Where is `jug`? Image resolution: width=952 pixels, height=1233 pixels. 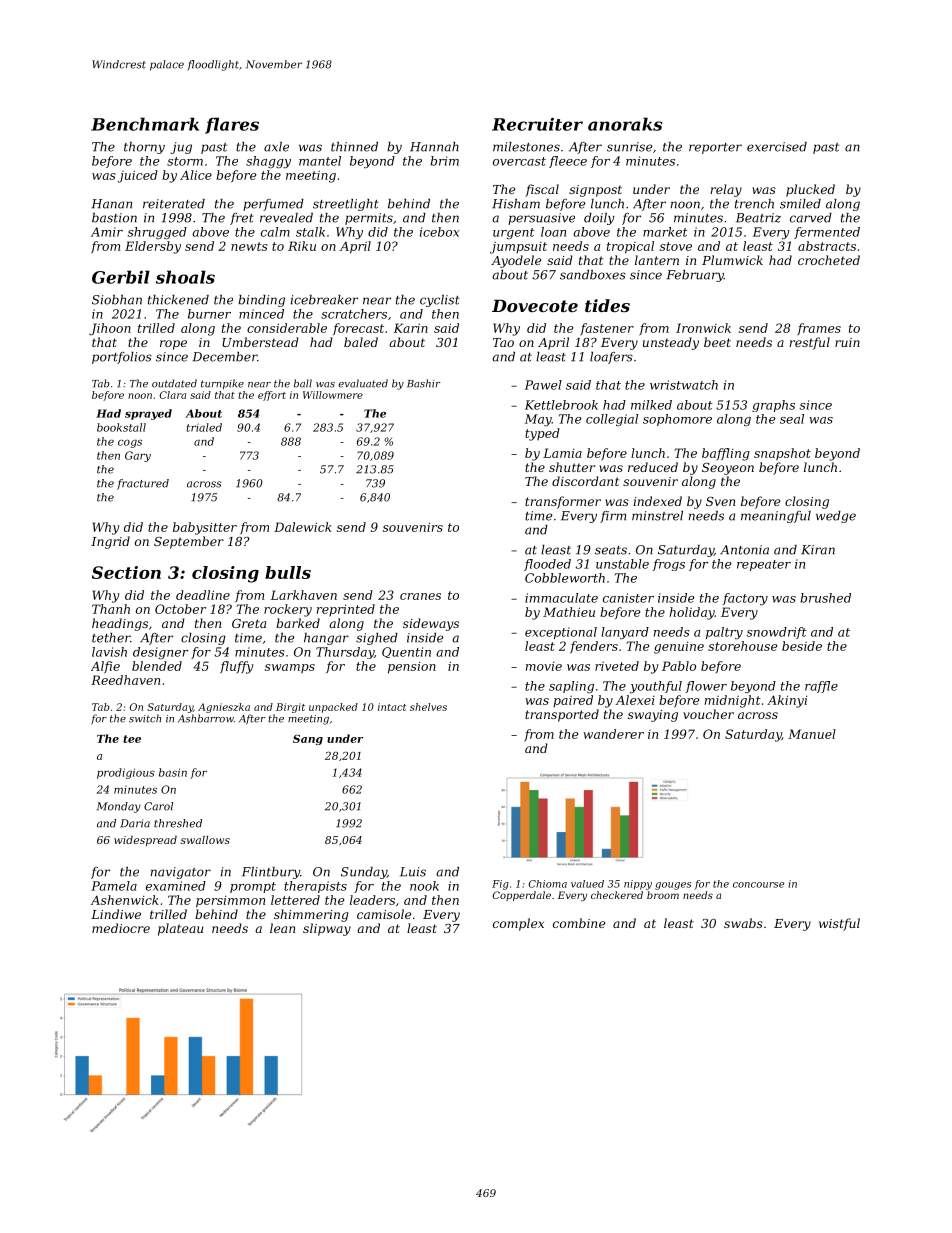
jug is located at coordinates (181, 148).
